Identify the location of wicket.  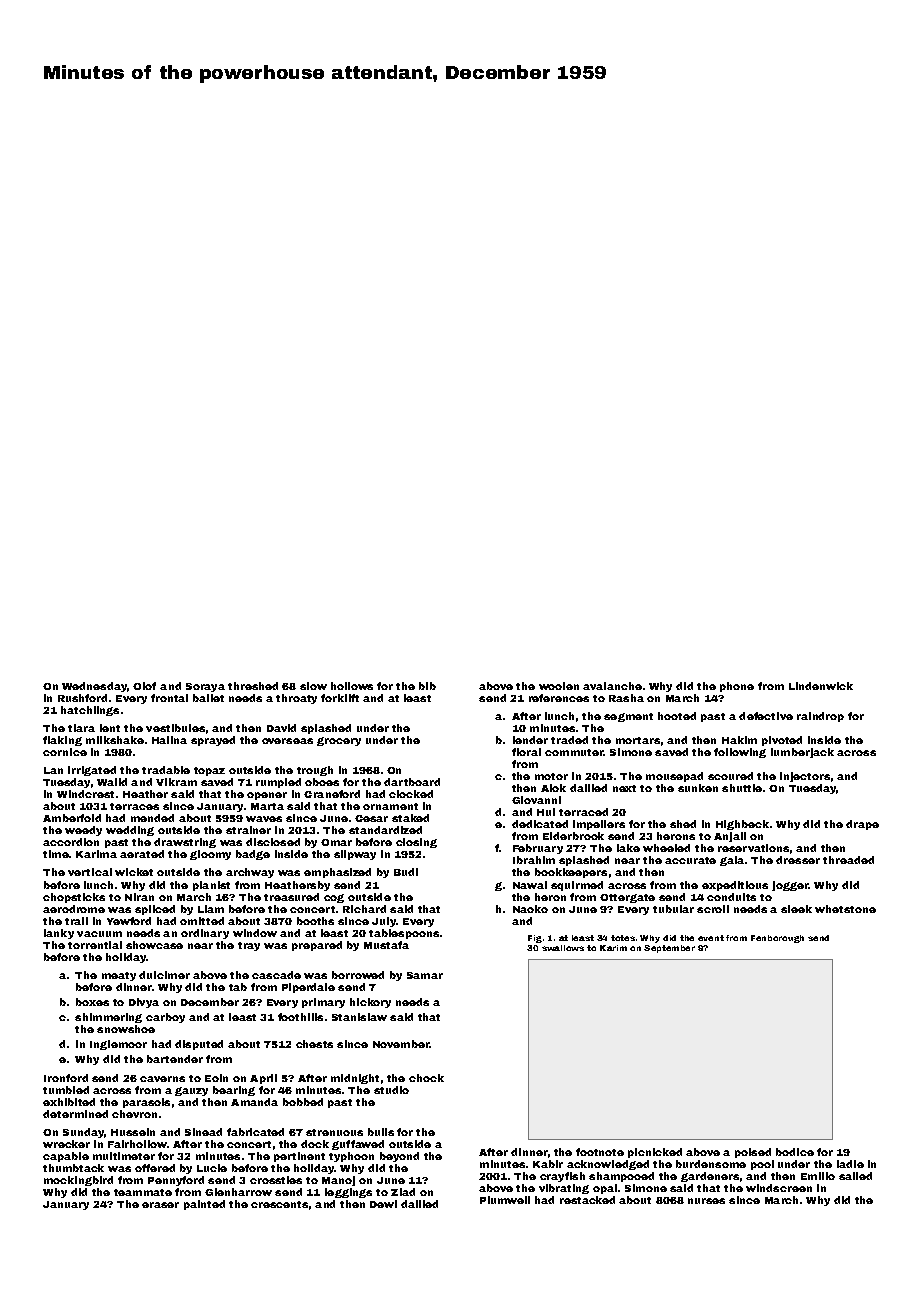
(134, 872).
